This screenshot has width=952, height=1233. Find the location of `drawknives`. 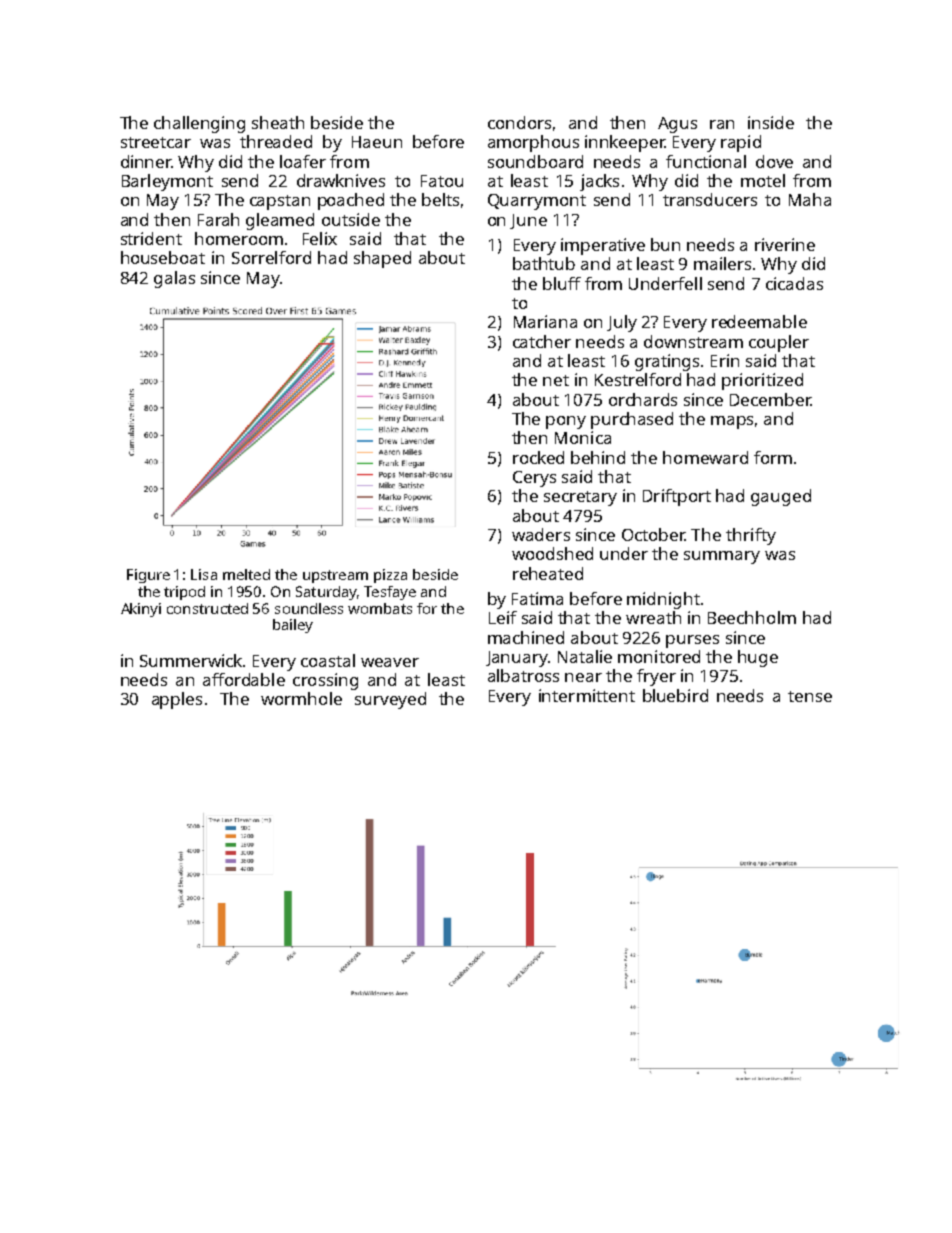

drawknives is located at coordinates (341, 180).
